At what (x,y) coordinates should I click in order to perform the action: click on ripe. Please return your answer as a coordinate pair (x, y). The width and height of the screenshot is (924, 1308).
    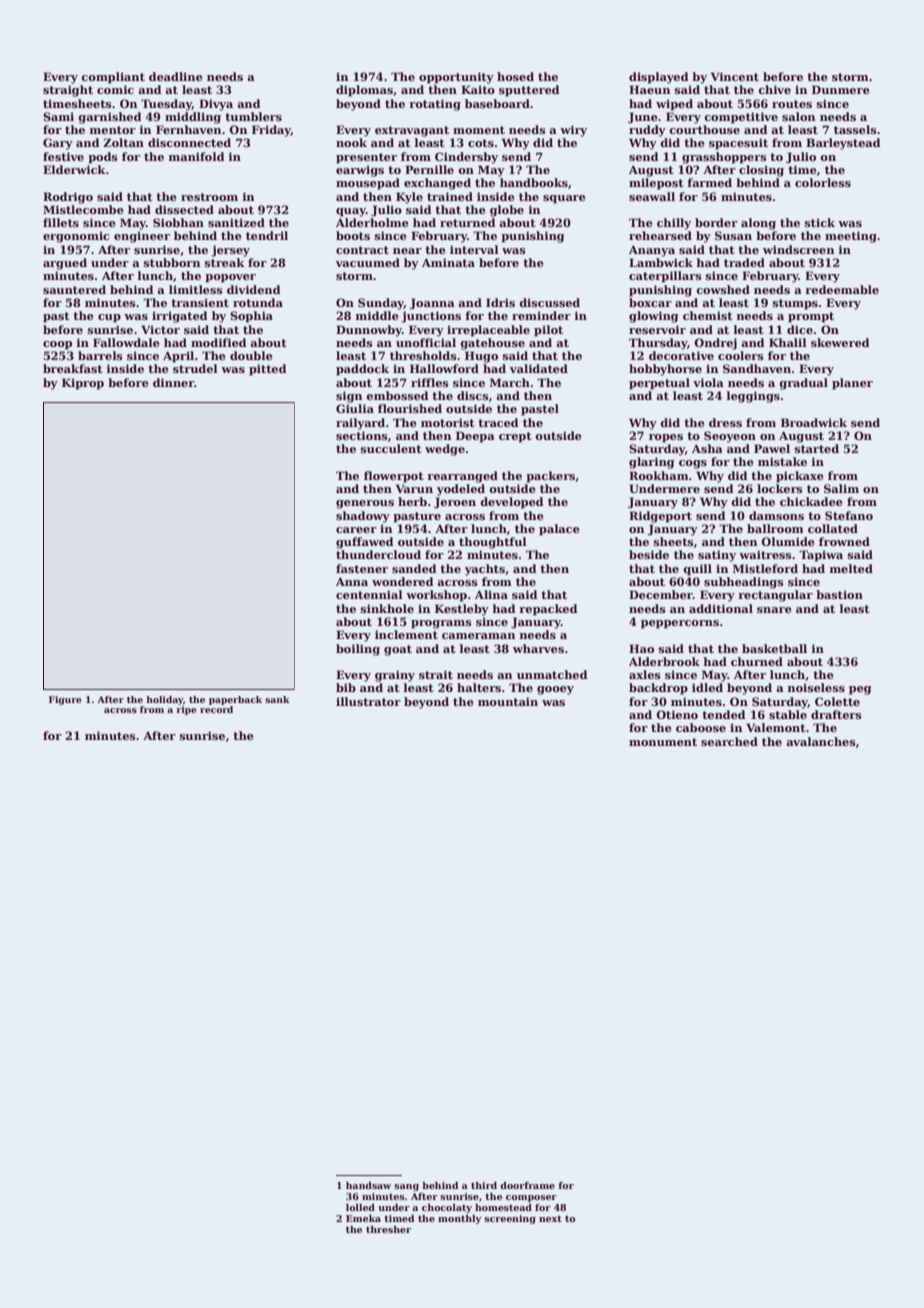
    Looking at the image, I should click on (186, 710).
